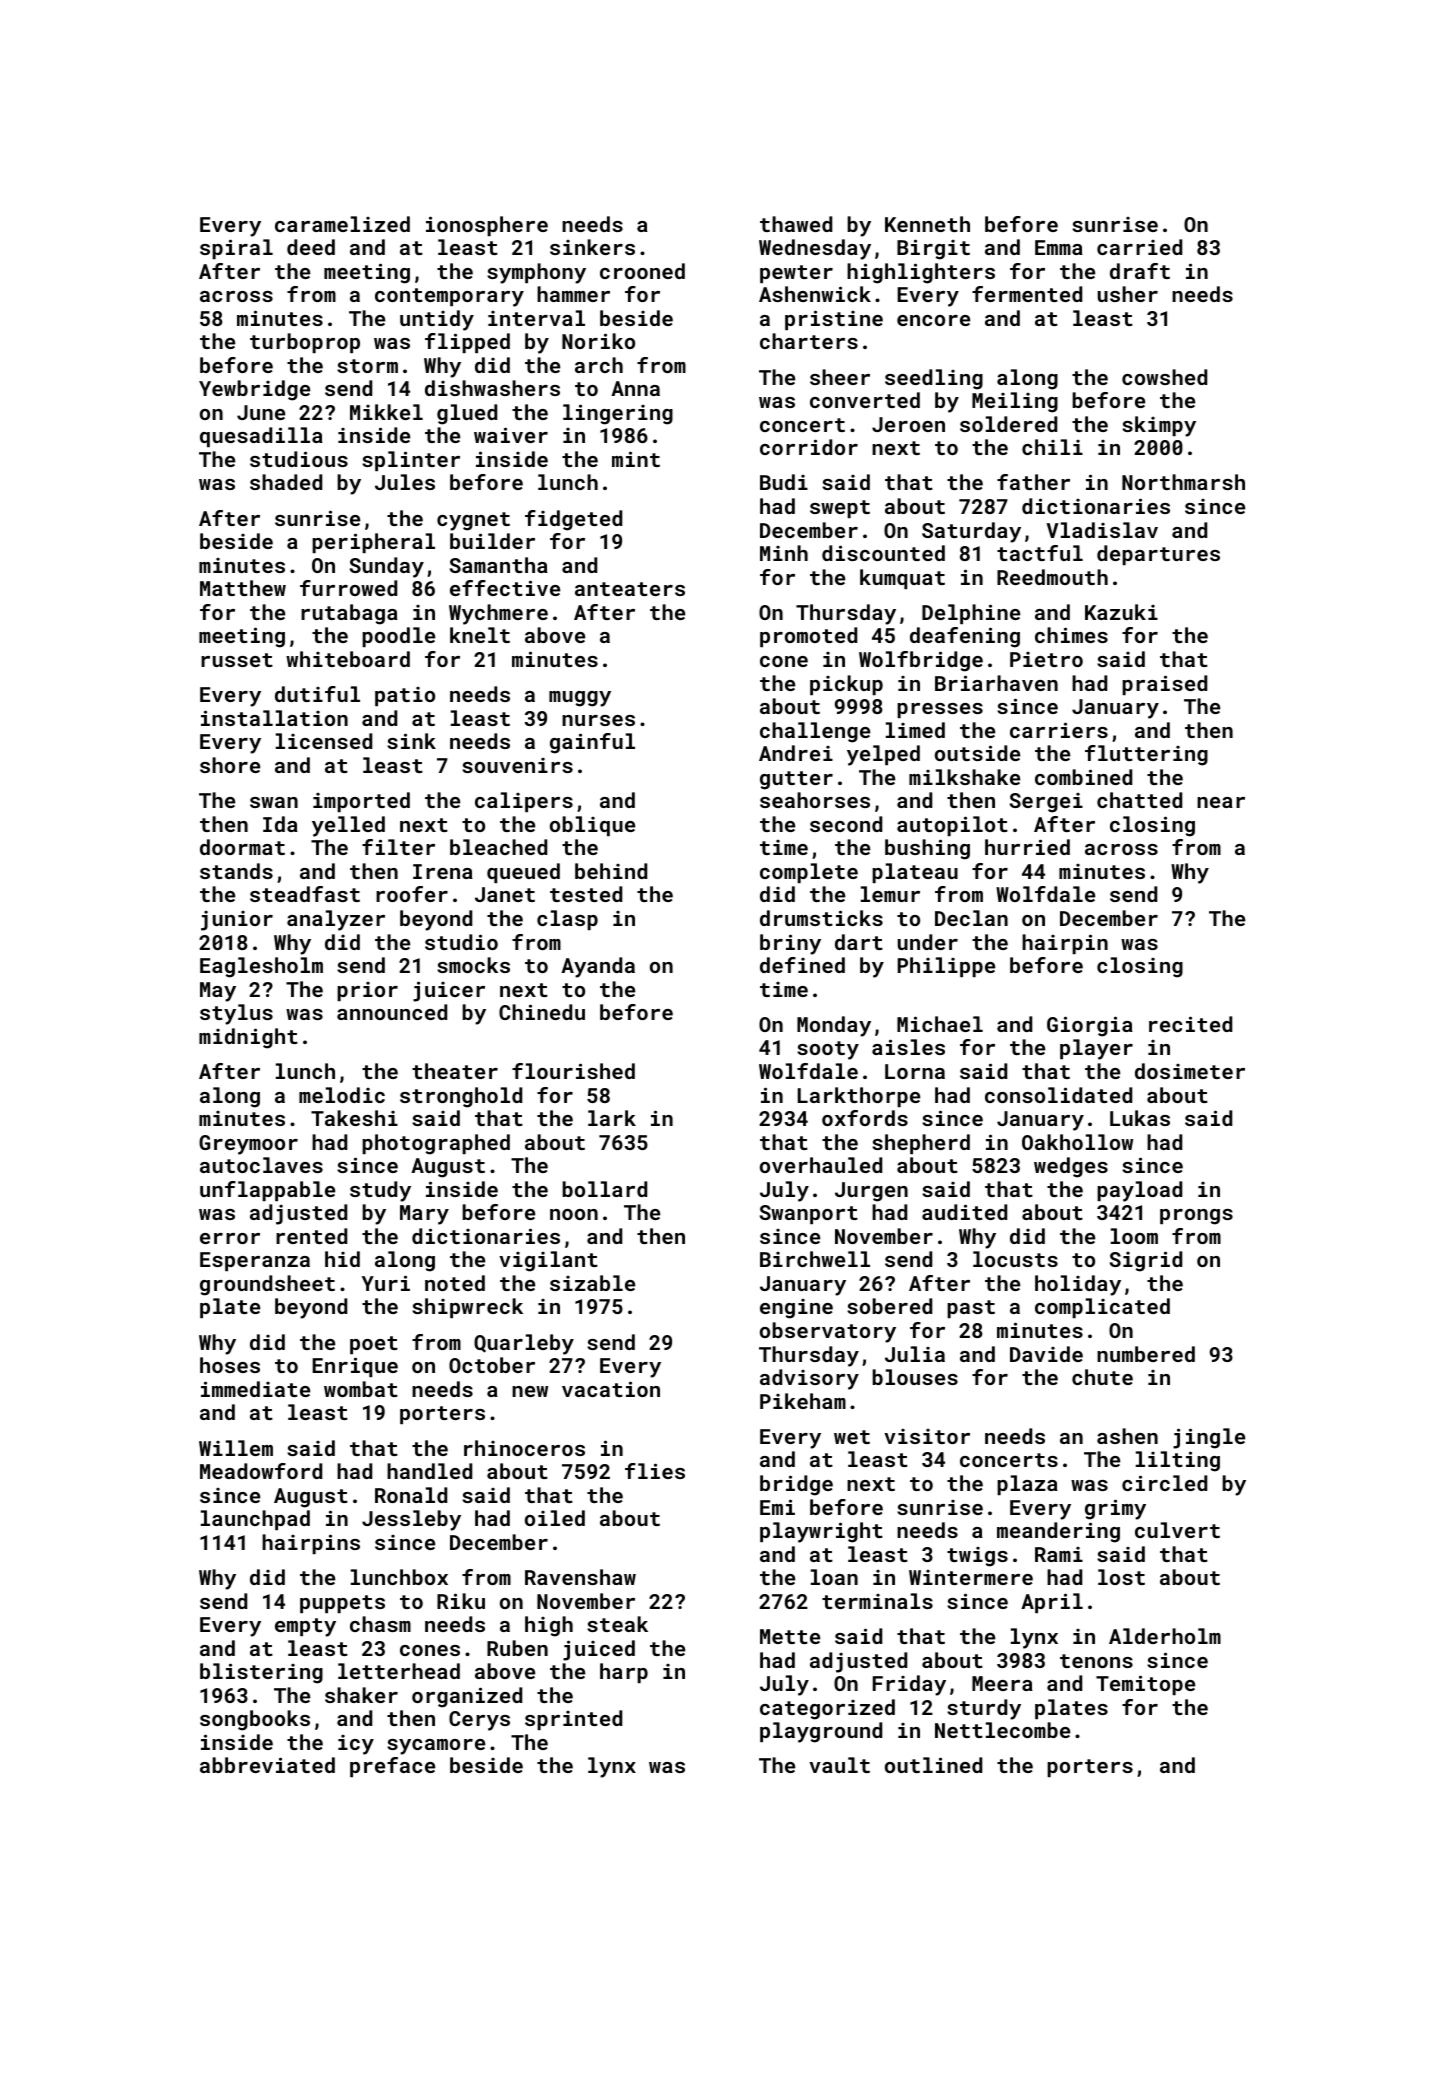 The image size is (1450, 2100). I want to click on juiced, so click(599, 1650).
